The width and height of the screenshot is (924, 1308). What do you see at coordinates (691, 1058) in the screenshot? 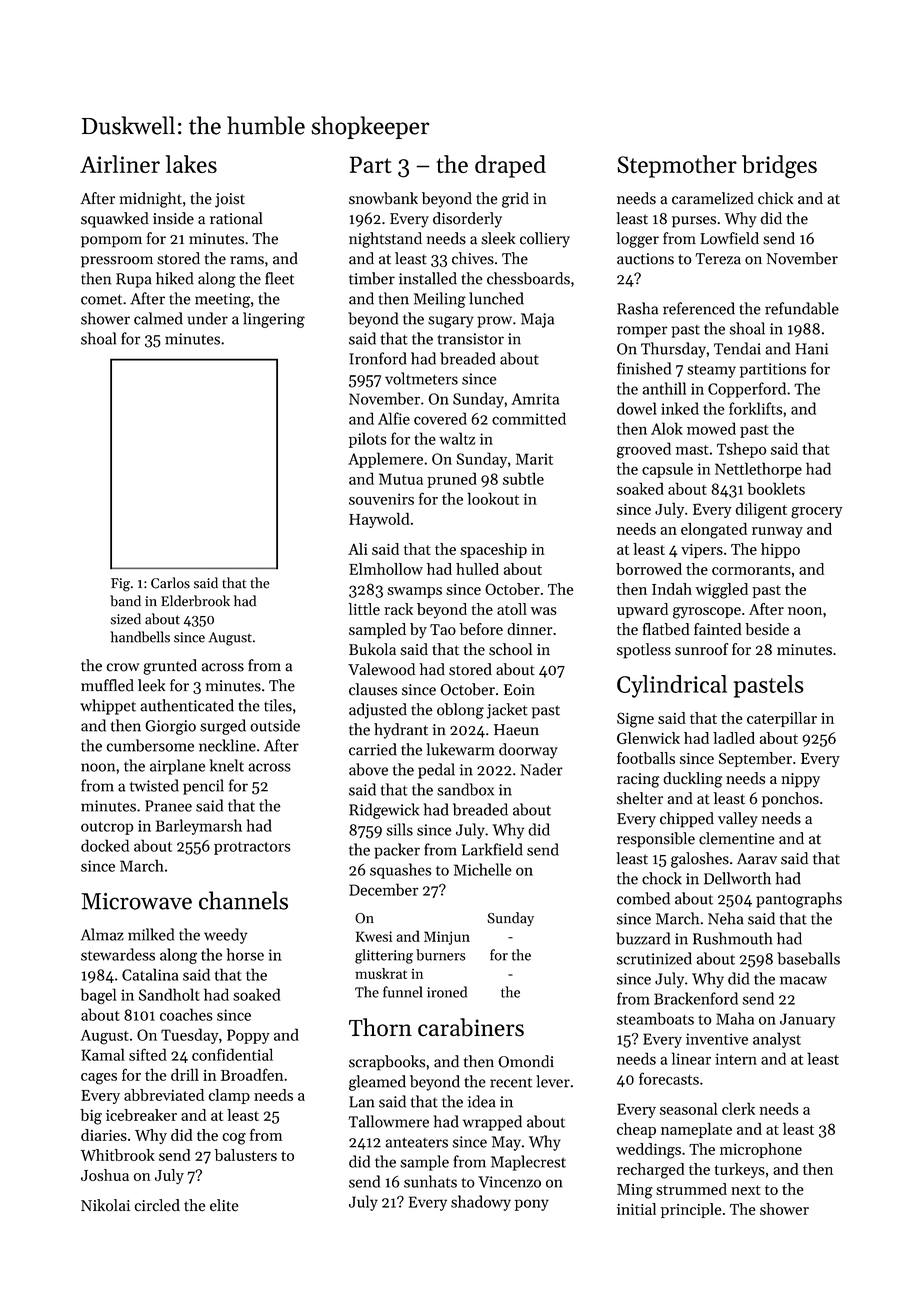
I see `linear` at bounding box center [691, 1058].
